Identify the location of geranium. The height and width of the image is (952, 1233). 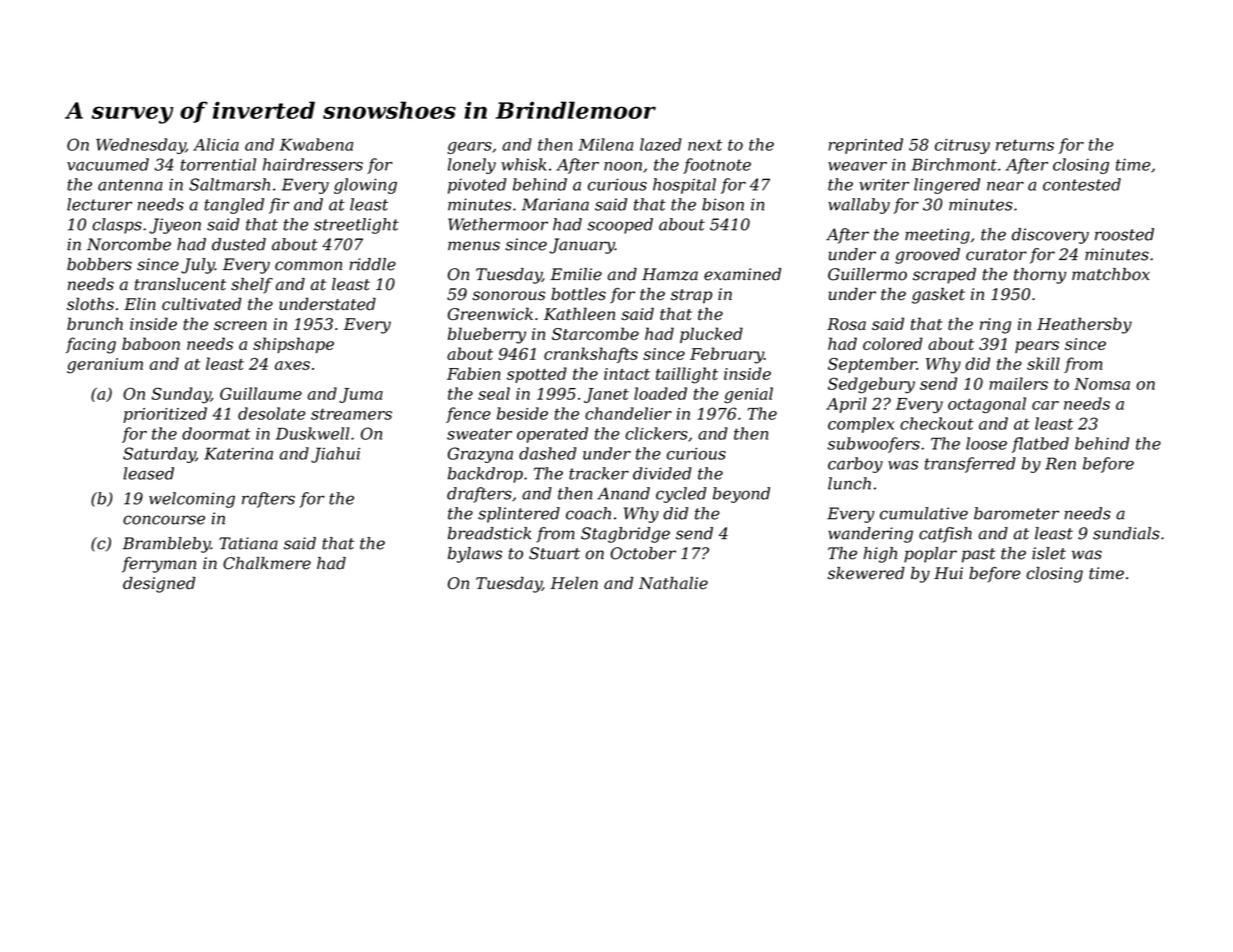
(105, 366).
